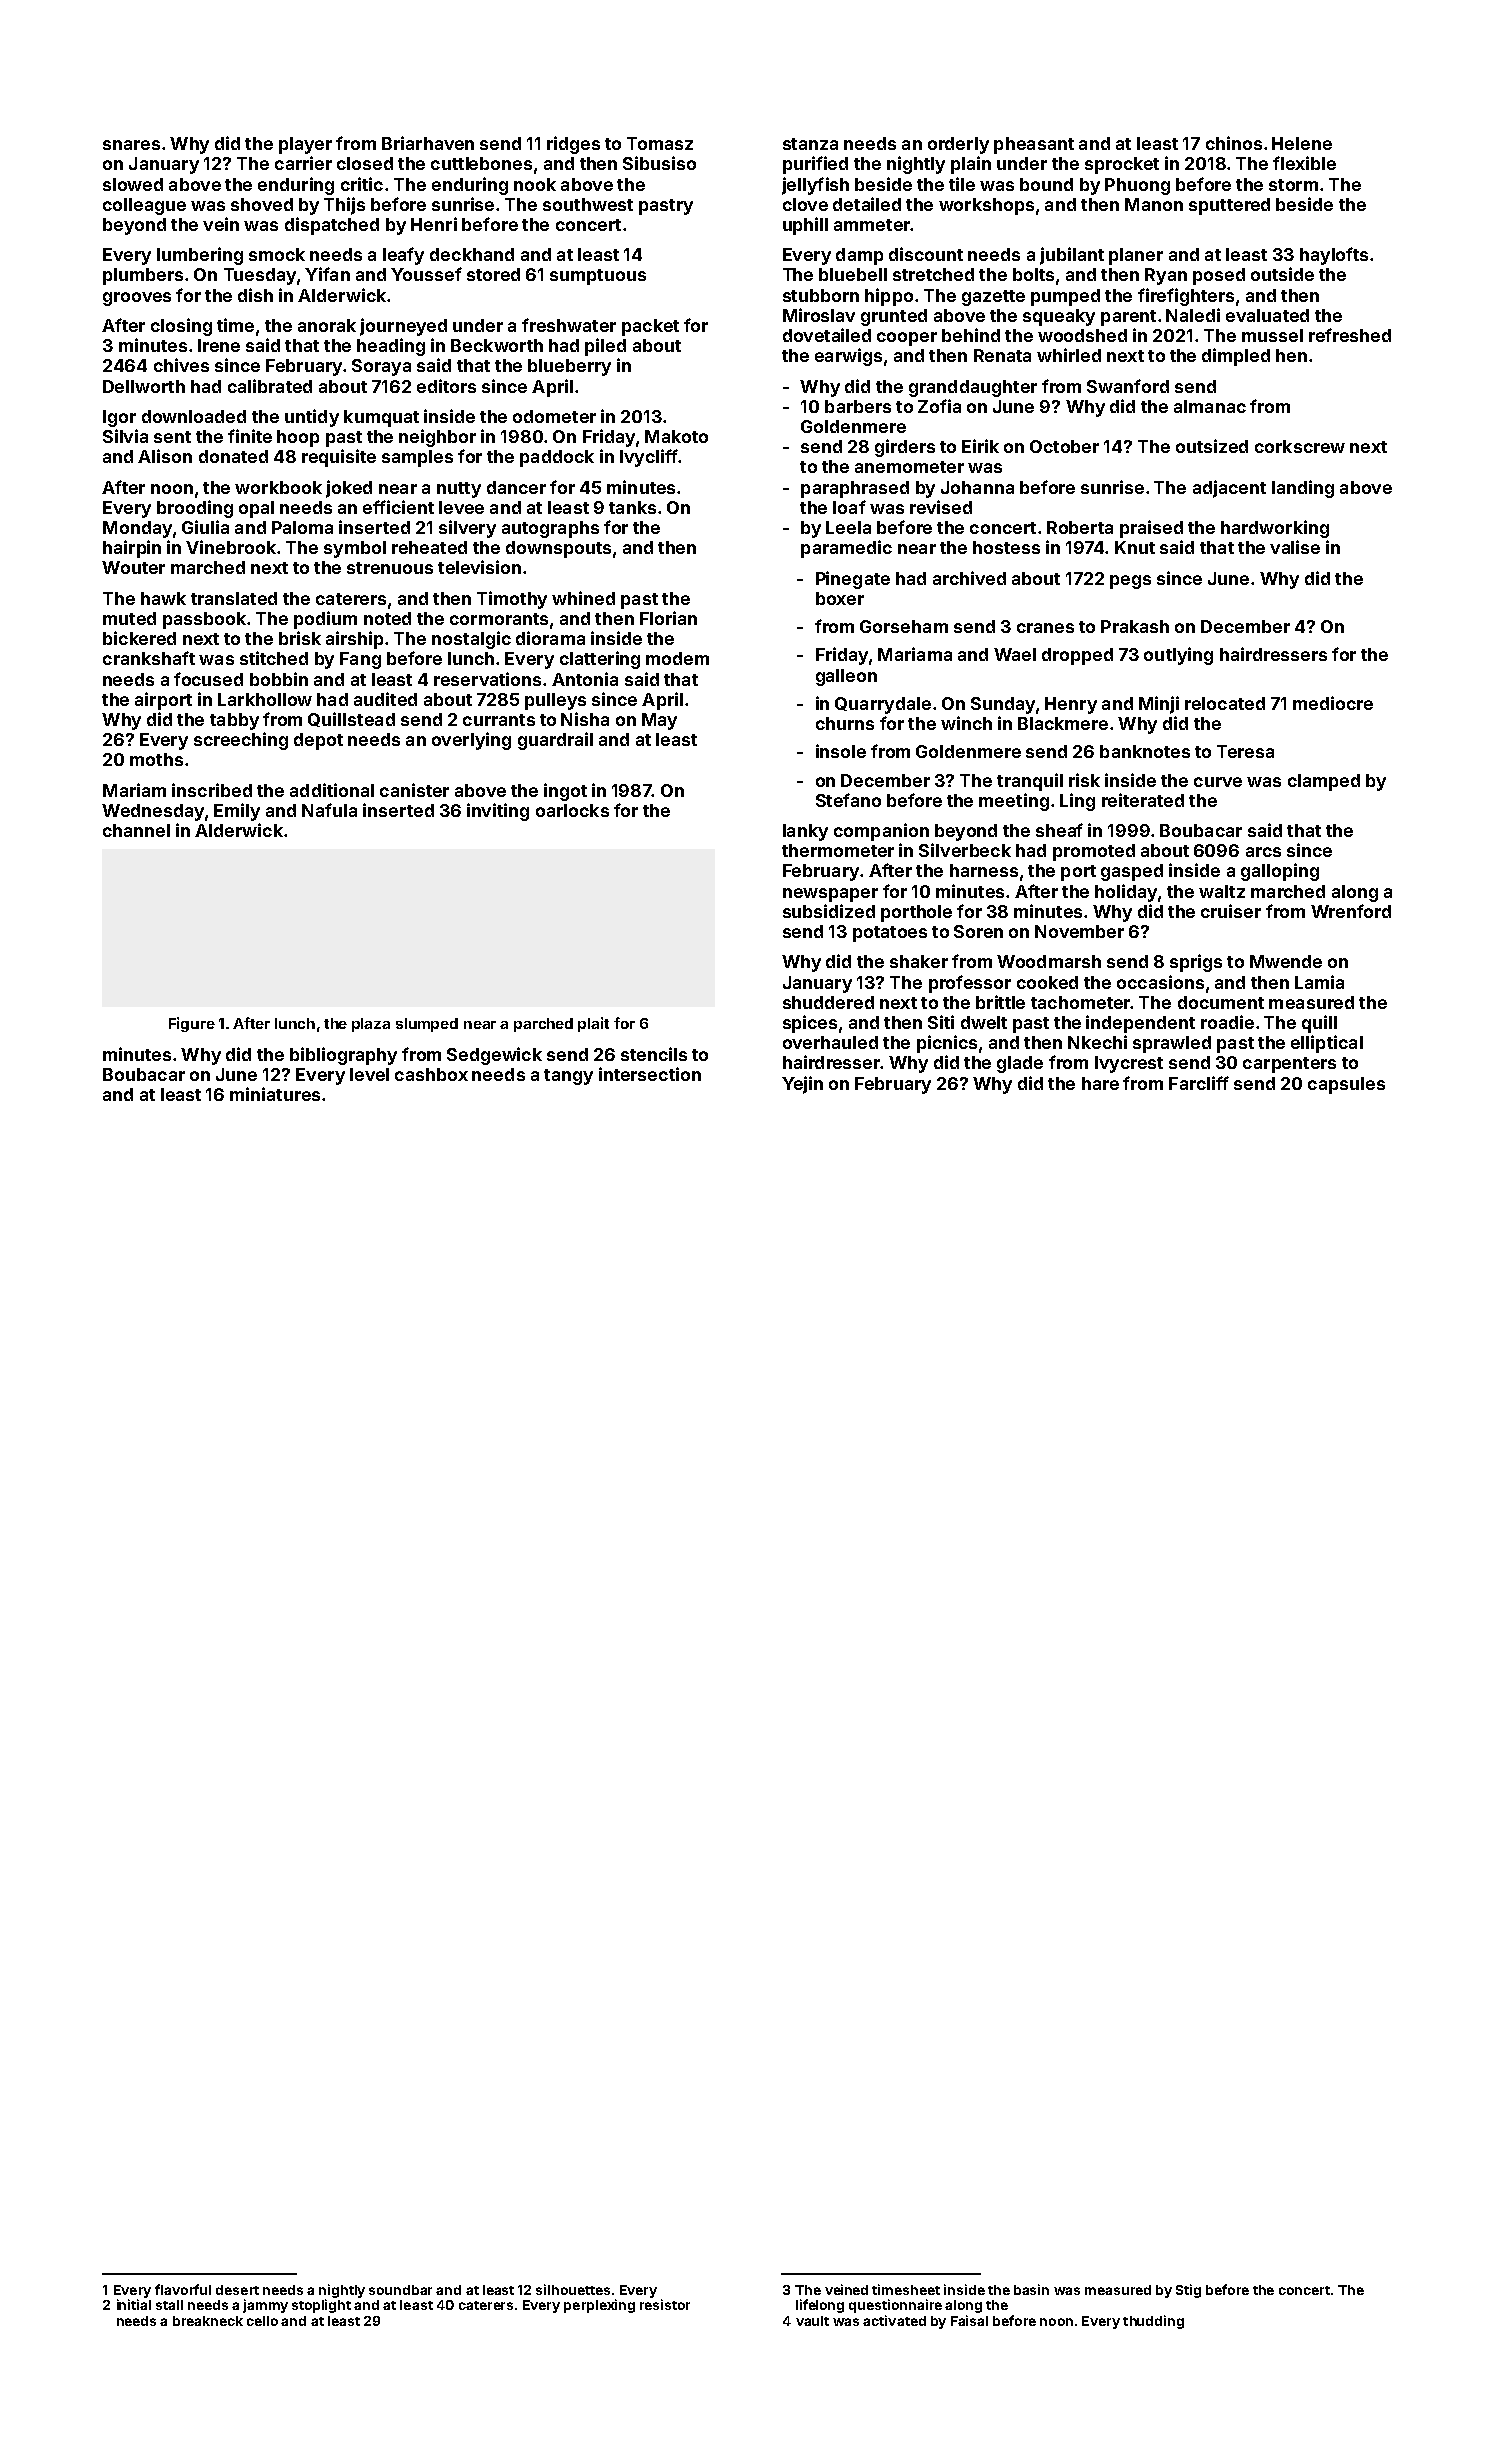 Image resolution: width=1496 pixels, height=2464 pixels. What do you see at coordinates (1097, 1042) in the screenshot?
I see `Nkechi` at bounding box center [1097, 1042].
